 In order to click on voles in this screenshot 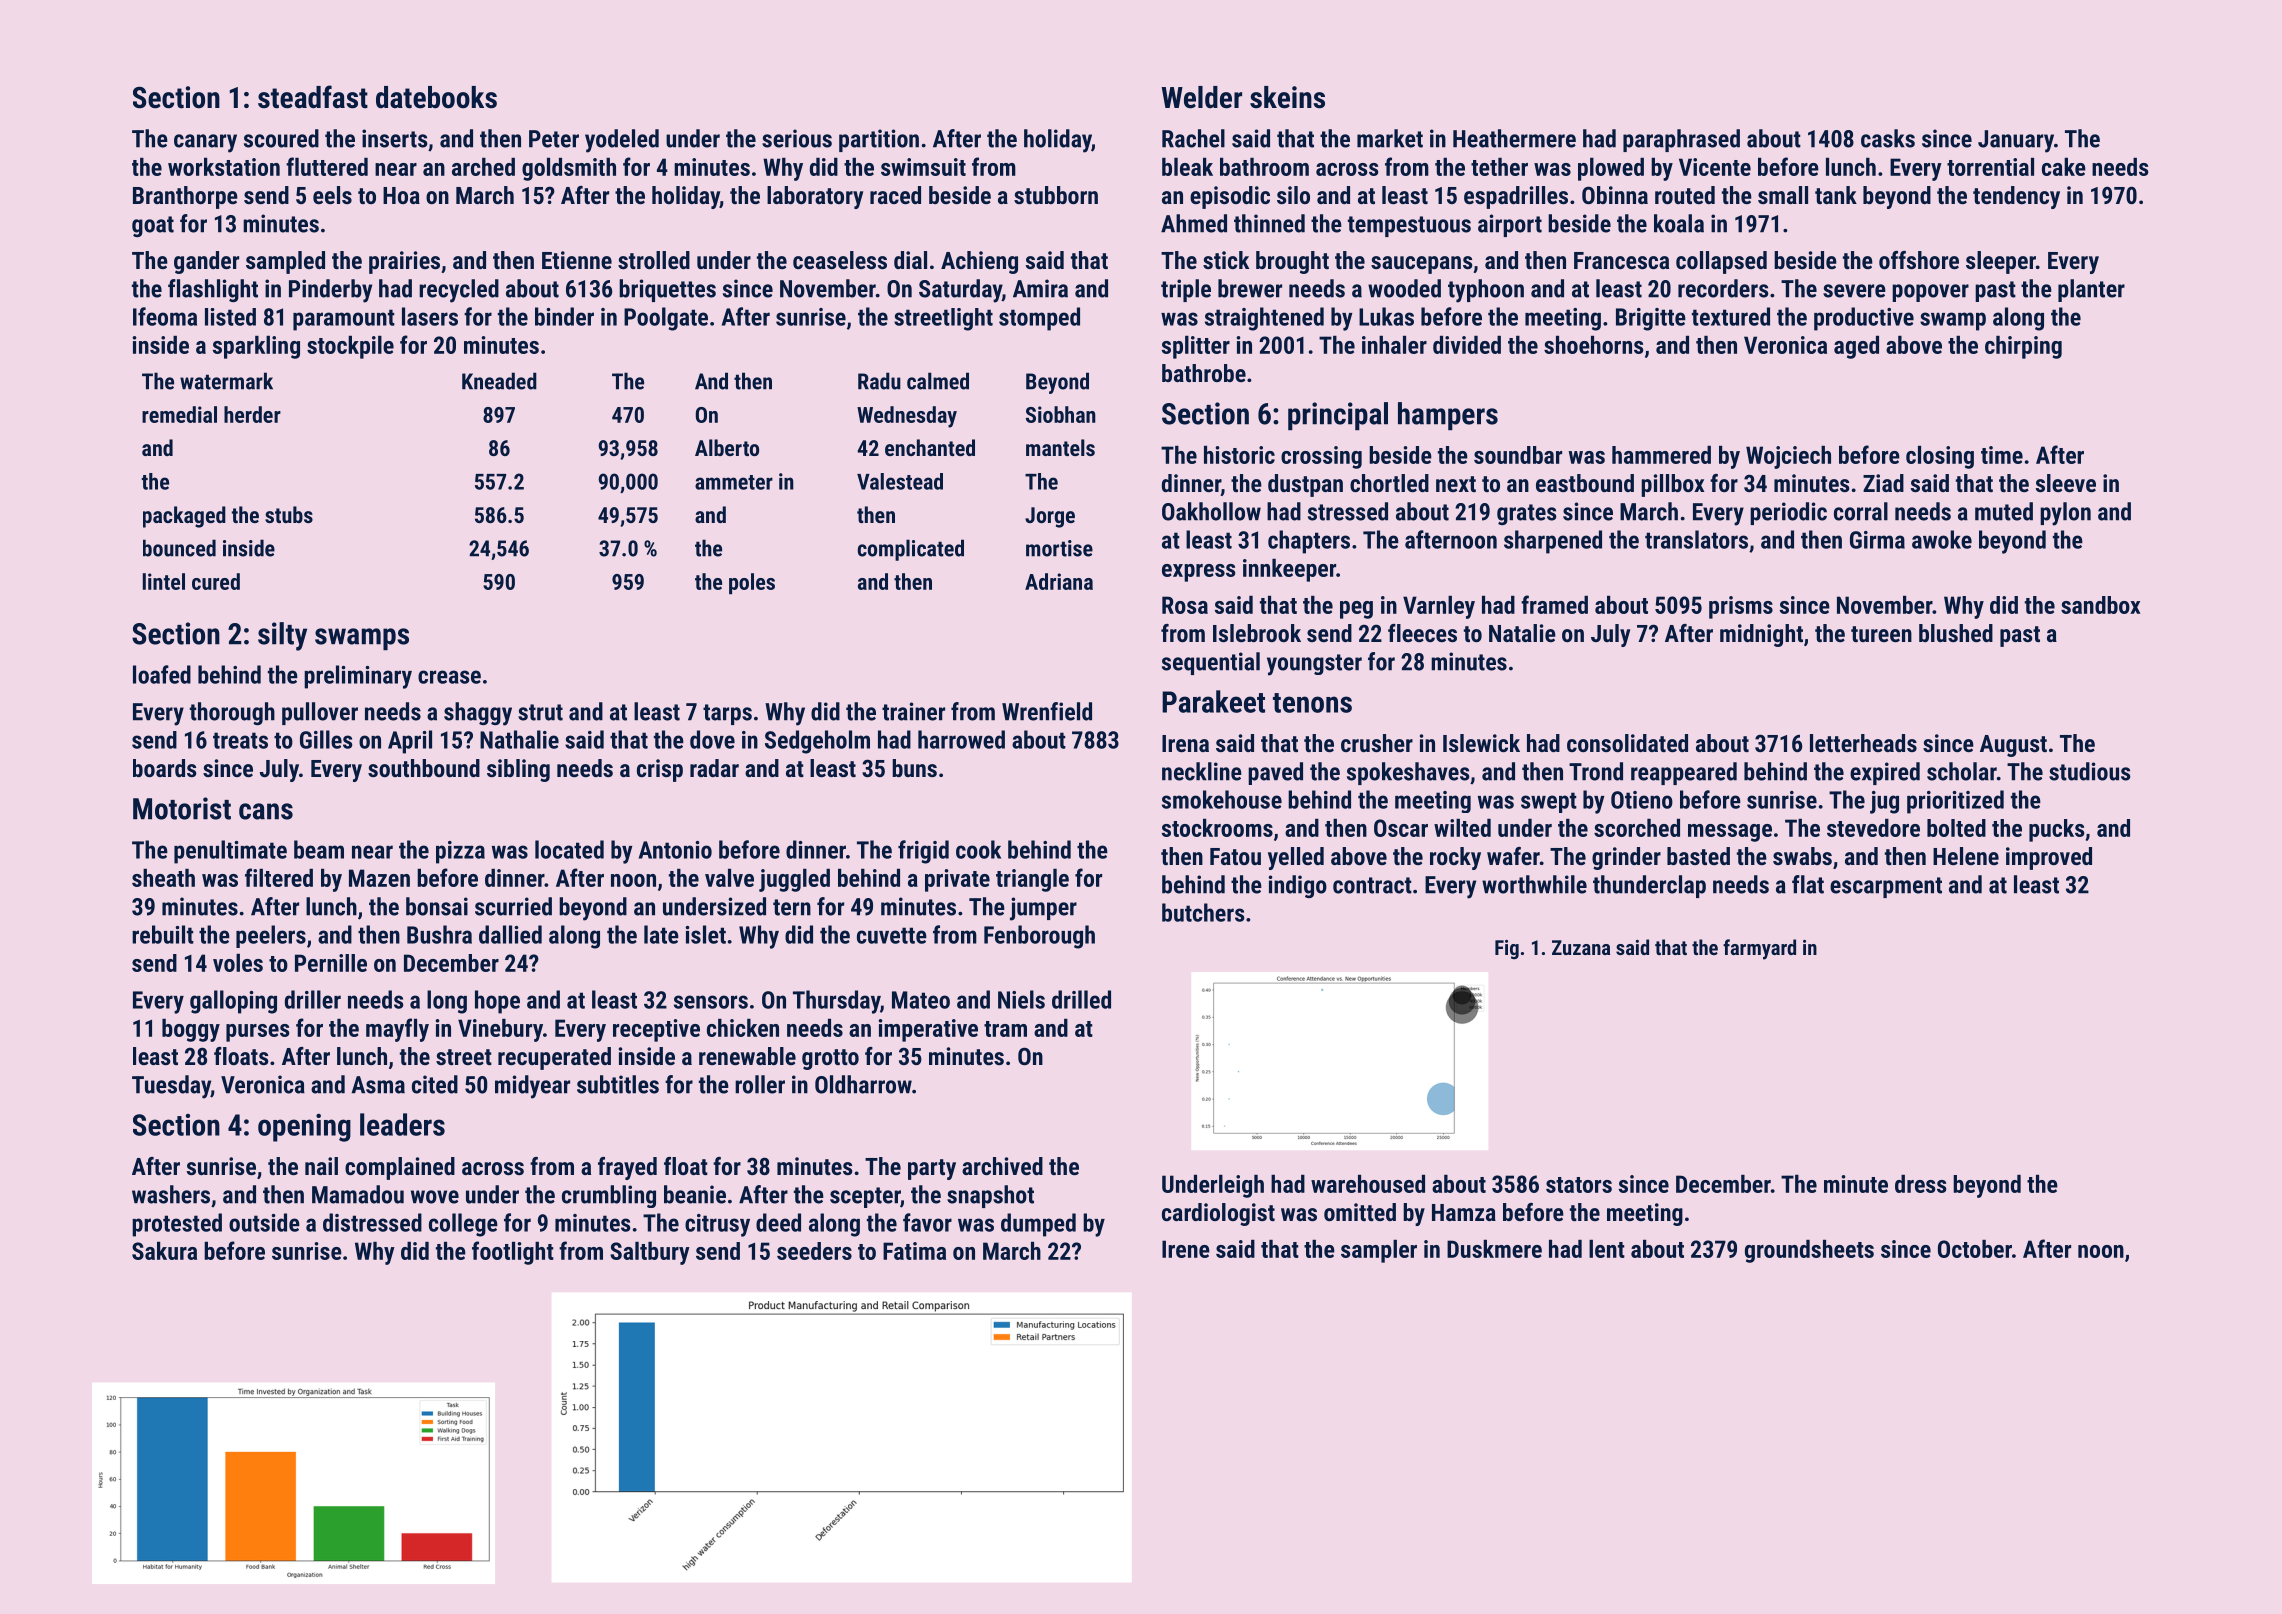, I will do `click(238, 963)`.
